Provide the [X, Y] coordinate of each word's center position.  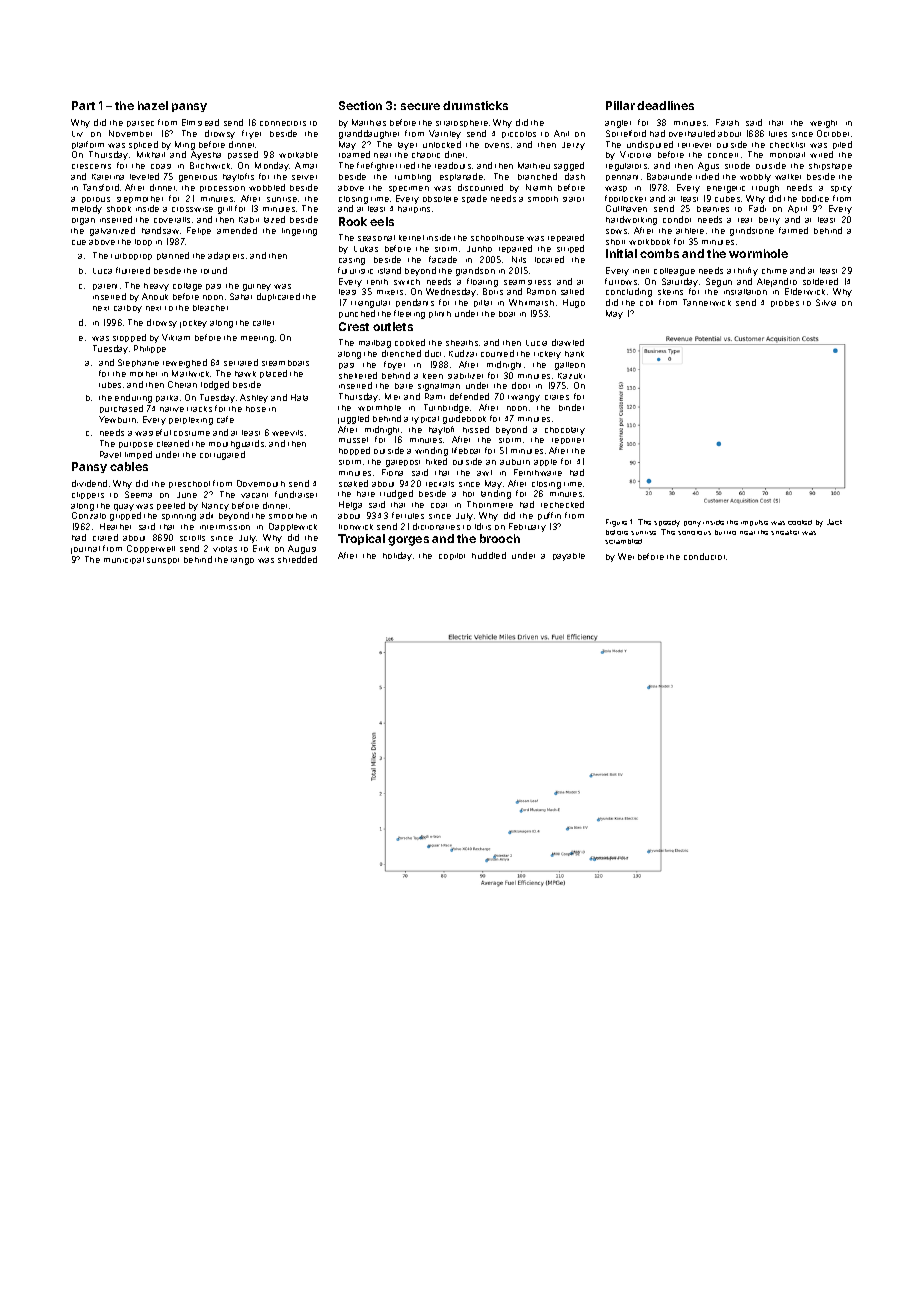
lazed [274, 219]
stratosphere [462, 123]
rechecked [562, 504]
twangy [524, 398]
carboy [128, 309]
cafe [225, 419]
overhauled [692, 133]
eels [382, 221]
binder [571, 407]
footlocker [625, 198]
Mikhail [151, 154]
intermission [225, 527]
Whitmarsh [531, 302]
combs [659, 253]
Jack [834, 522]
